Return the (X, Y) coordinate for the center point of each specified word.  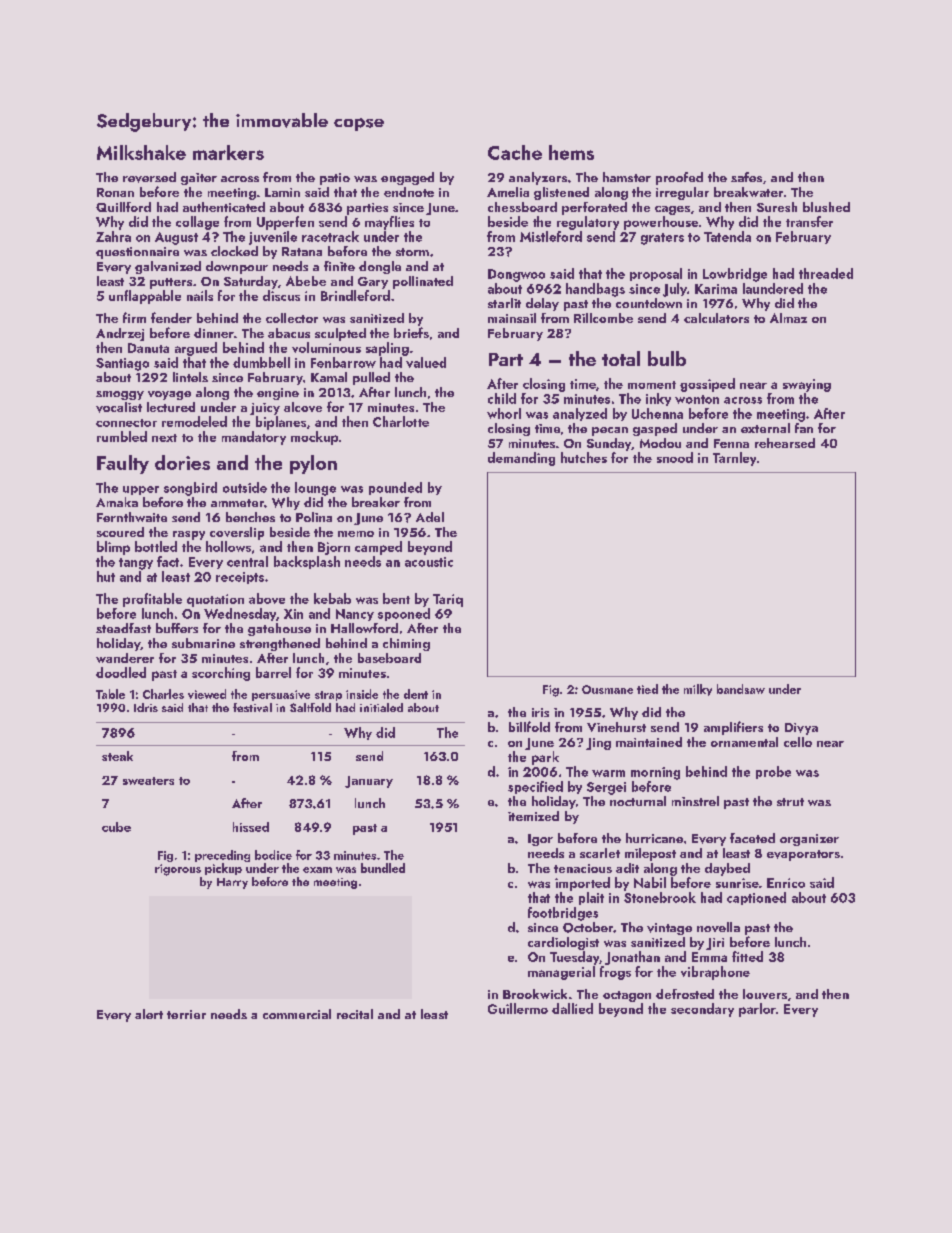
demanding (521, 459)
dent (416, 694)
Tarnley (734, 459)
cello (798, 742)
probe (773, 772)
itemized (533, 816)
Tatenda (727, 236)
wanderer (125, 658)
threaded (826, 273)
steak (117, 756)
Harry (232, 883)
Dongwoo (516, 275)
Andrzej (120, 334)
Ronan (115, 192)
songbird (190, 489)
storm (412, 252)
